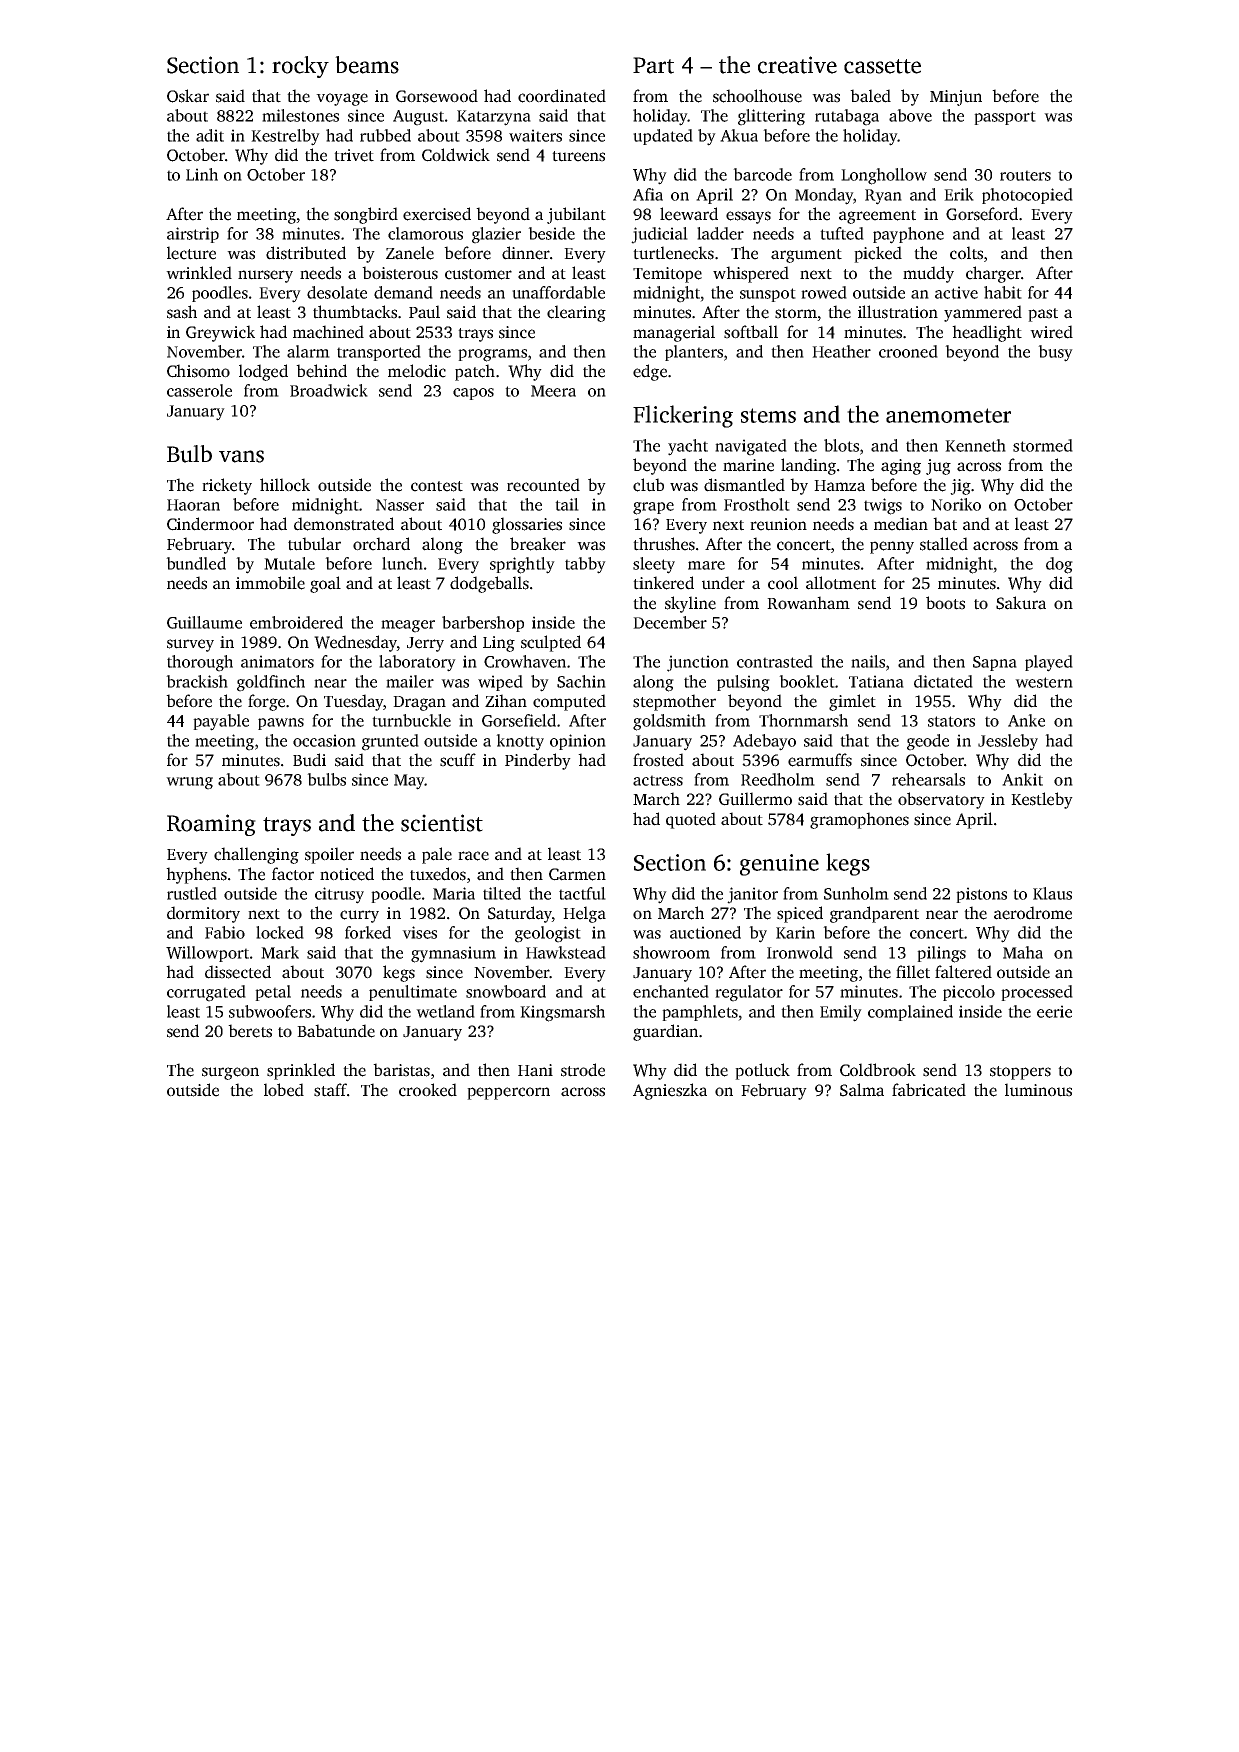 The width and height of the page is (1239, 1752). Describe the element at coordinates (202, 174) in the page. I see `Linh` at that location.
